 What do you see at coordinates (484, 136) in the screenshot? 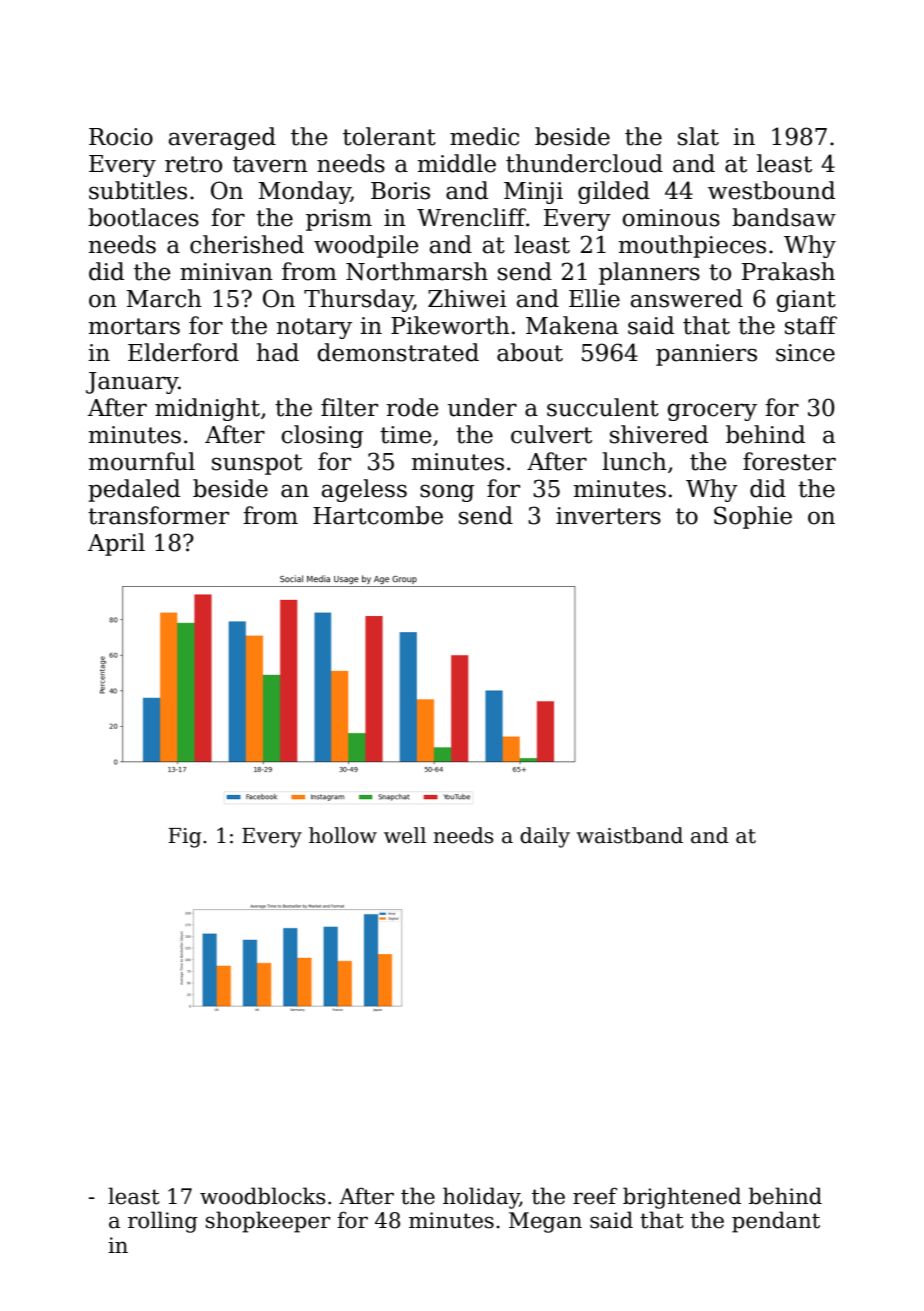
I see `medic` at bounding box center [484, 136].
